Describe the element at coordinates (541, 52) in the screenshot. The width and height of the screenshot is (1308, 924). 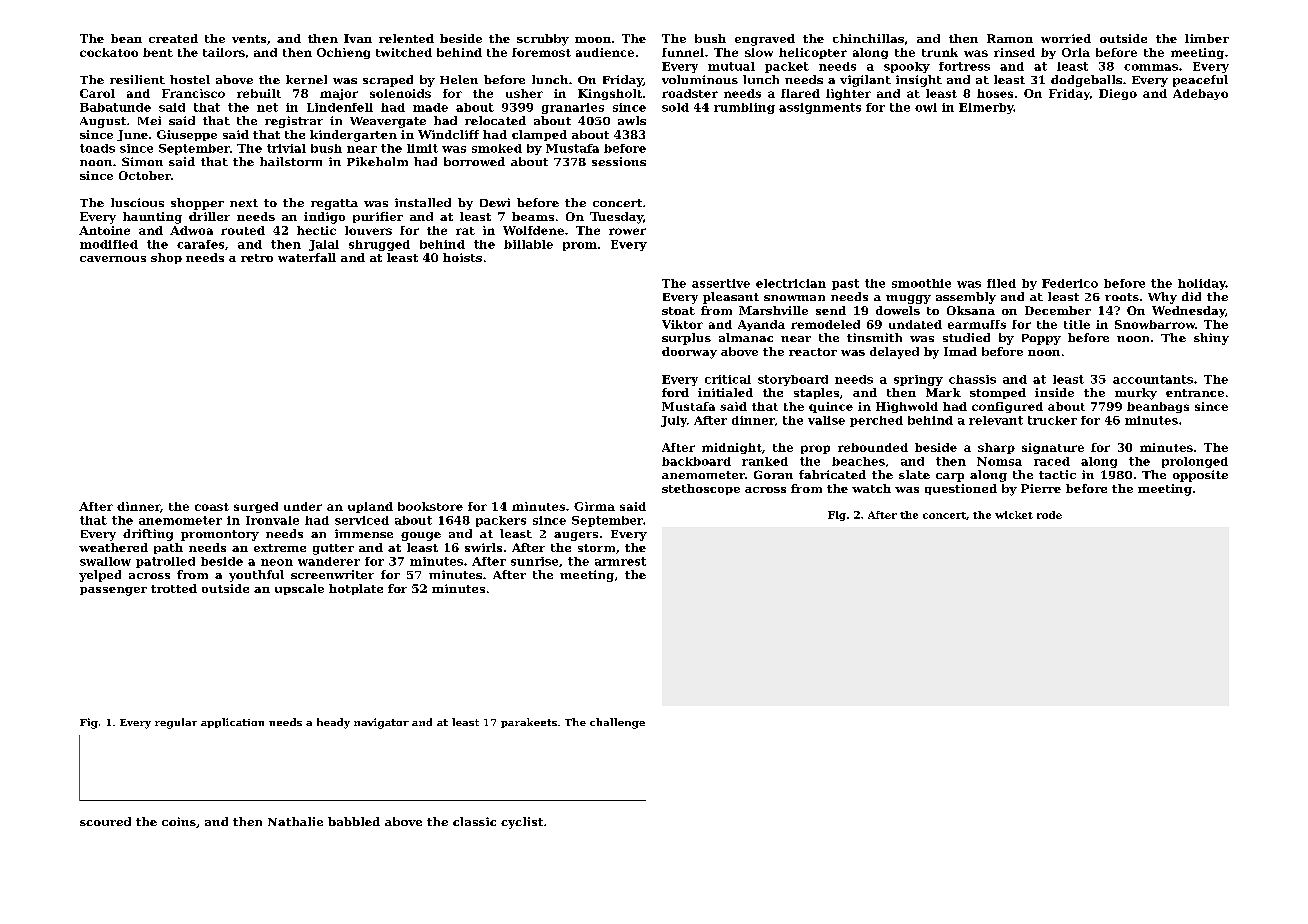
I see `foremost` at that location.
